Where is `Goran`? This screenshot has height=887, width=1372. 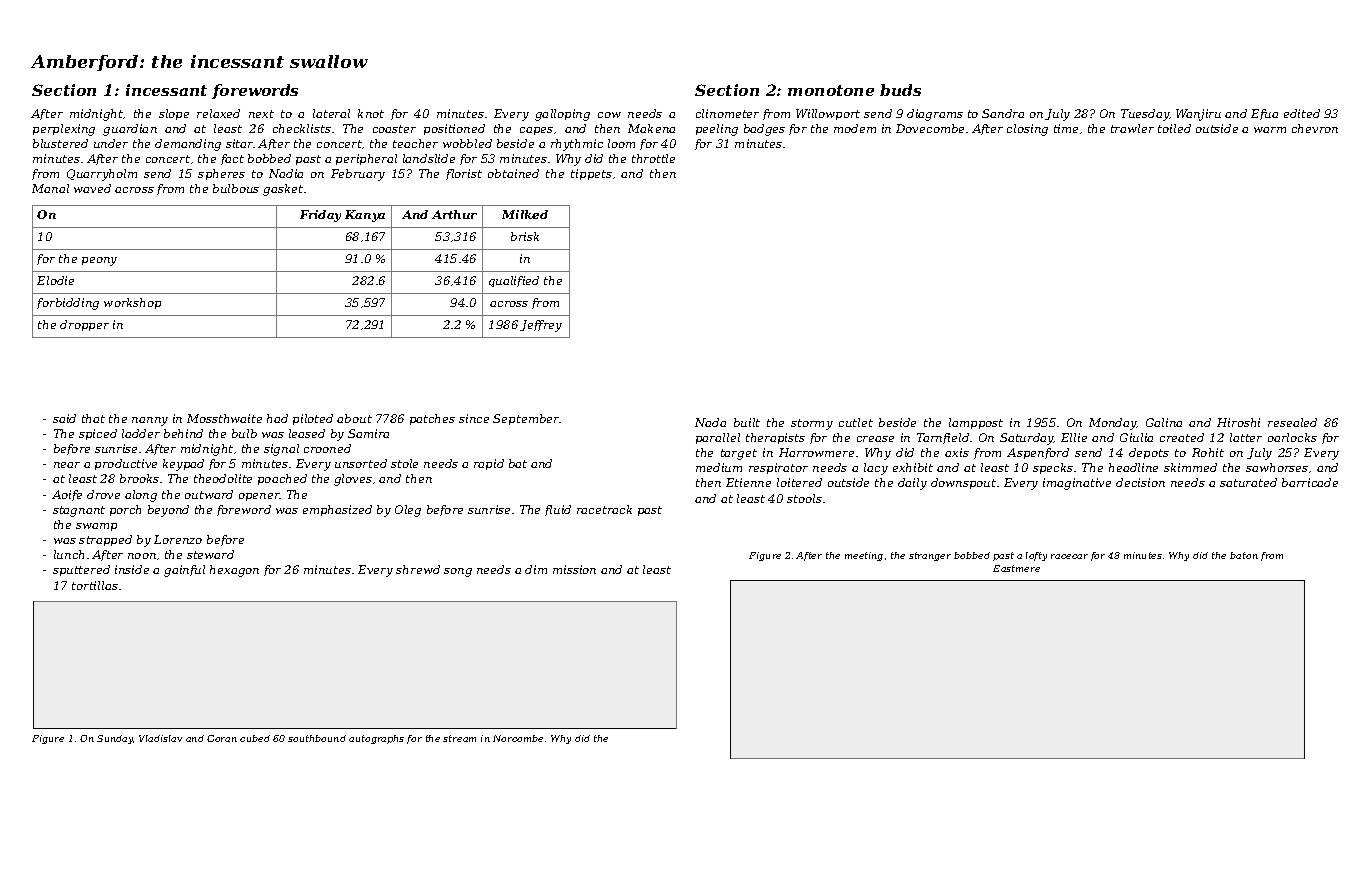 Goran is located at coordinates (222, 738).
